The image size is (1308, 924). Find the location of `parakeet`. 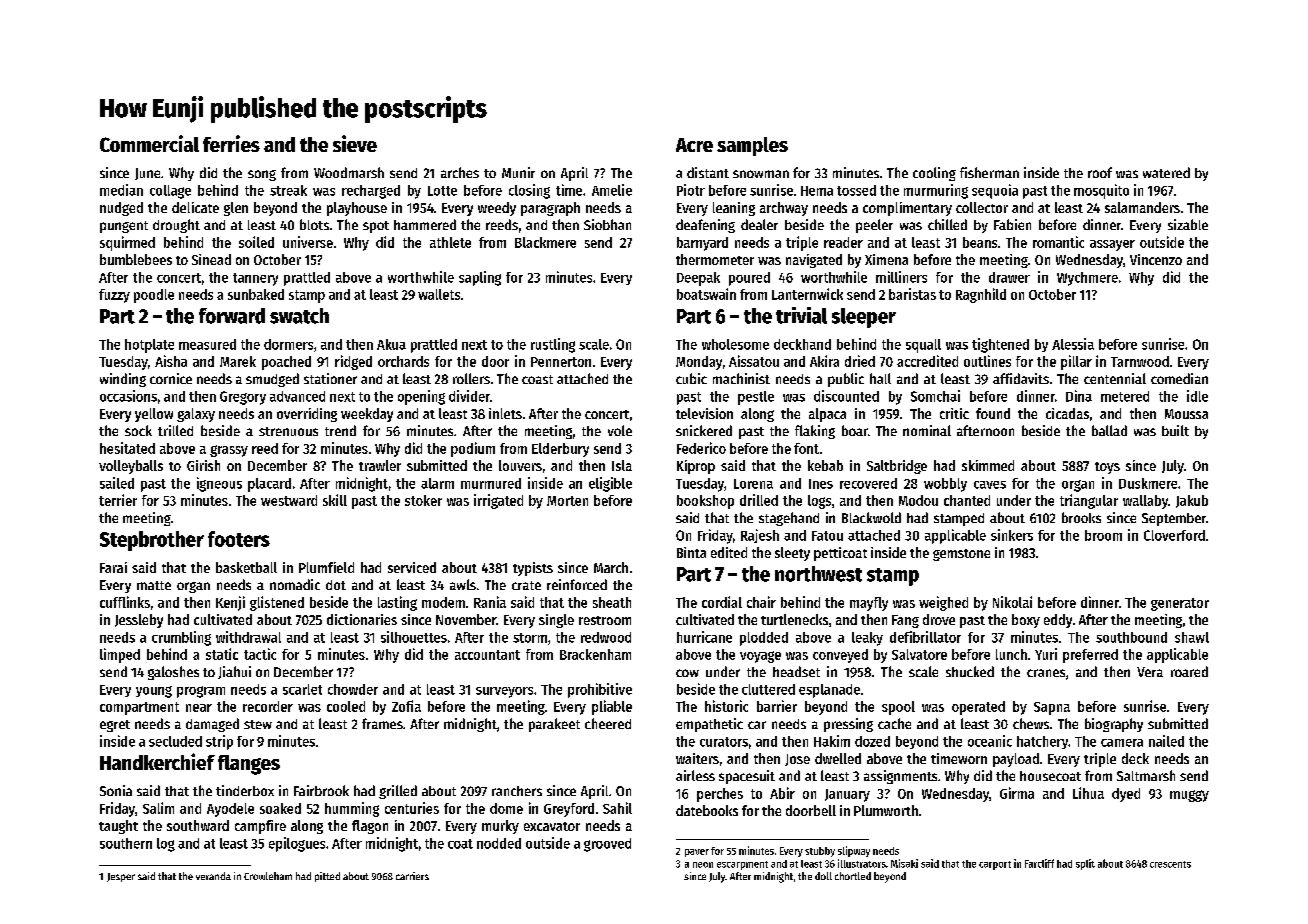

parakeet is located at coordinates (554, 725).
